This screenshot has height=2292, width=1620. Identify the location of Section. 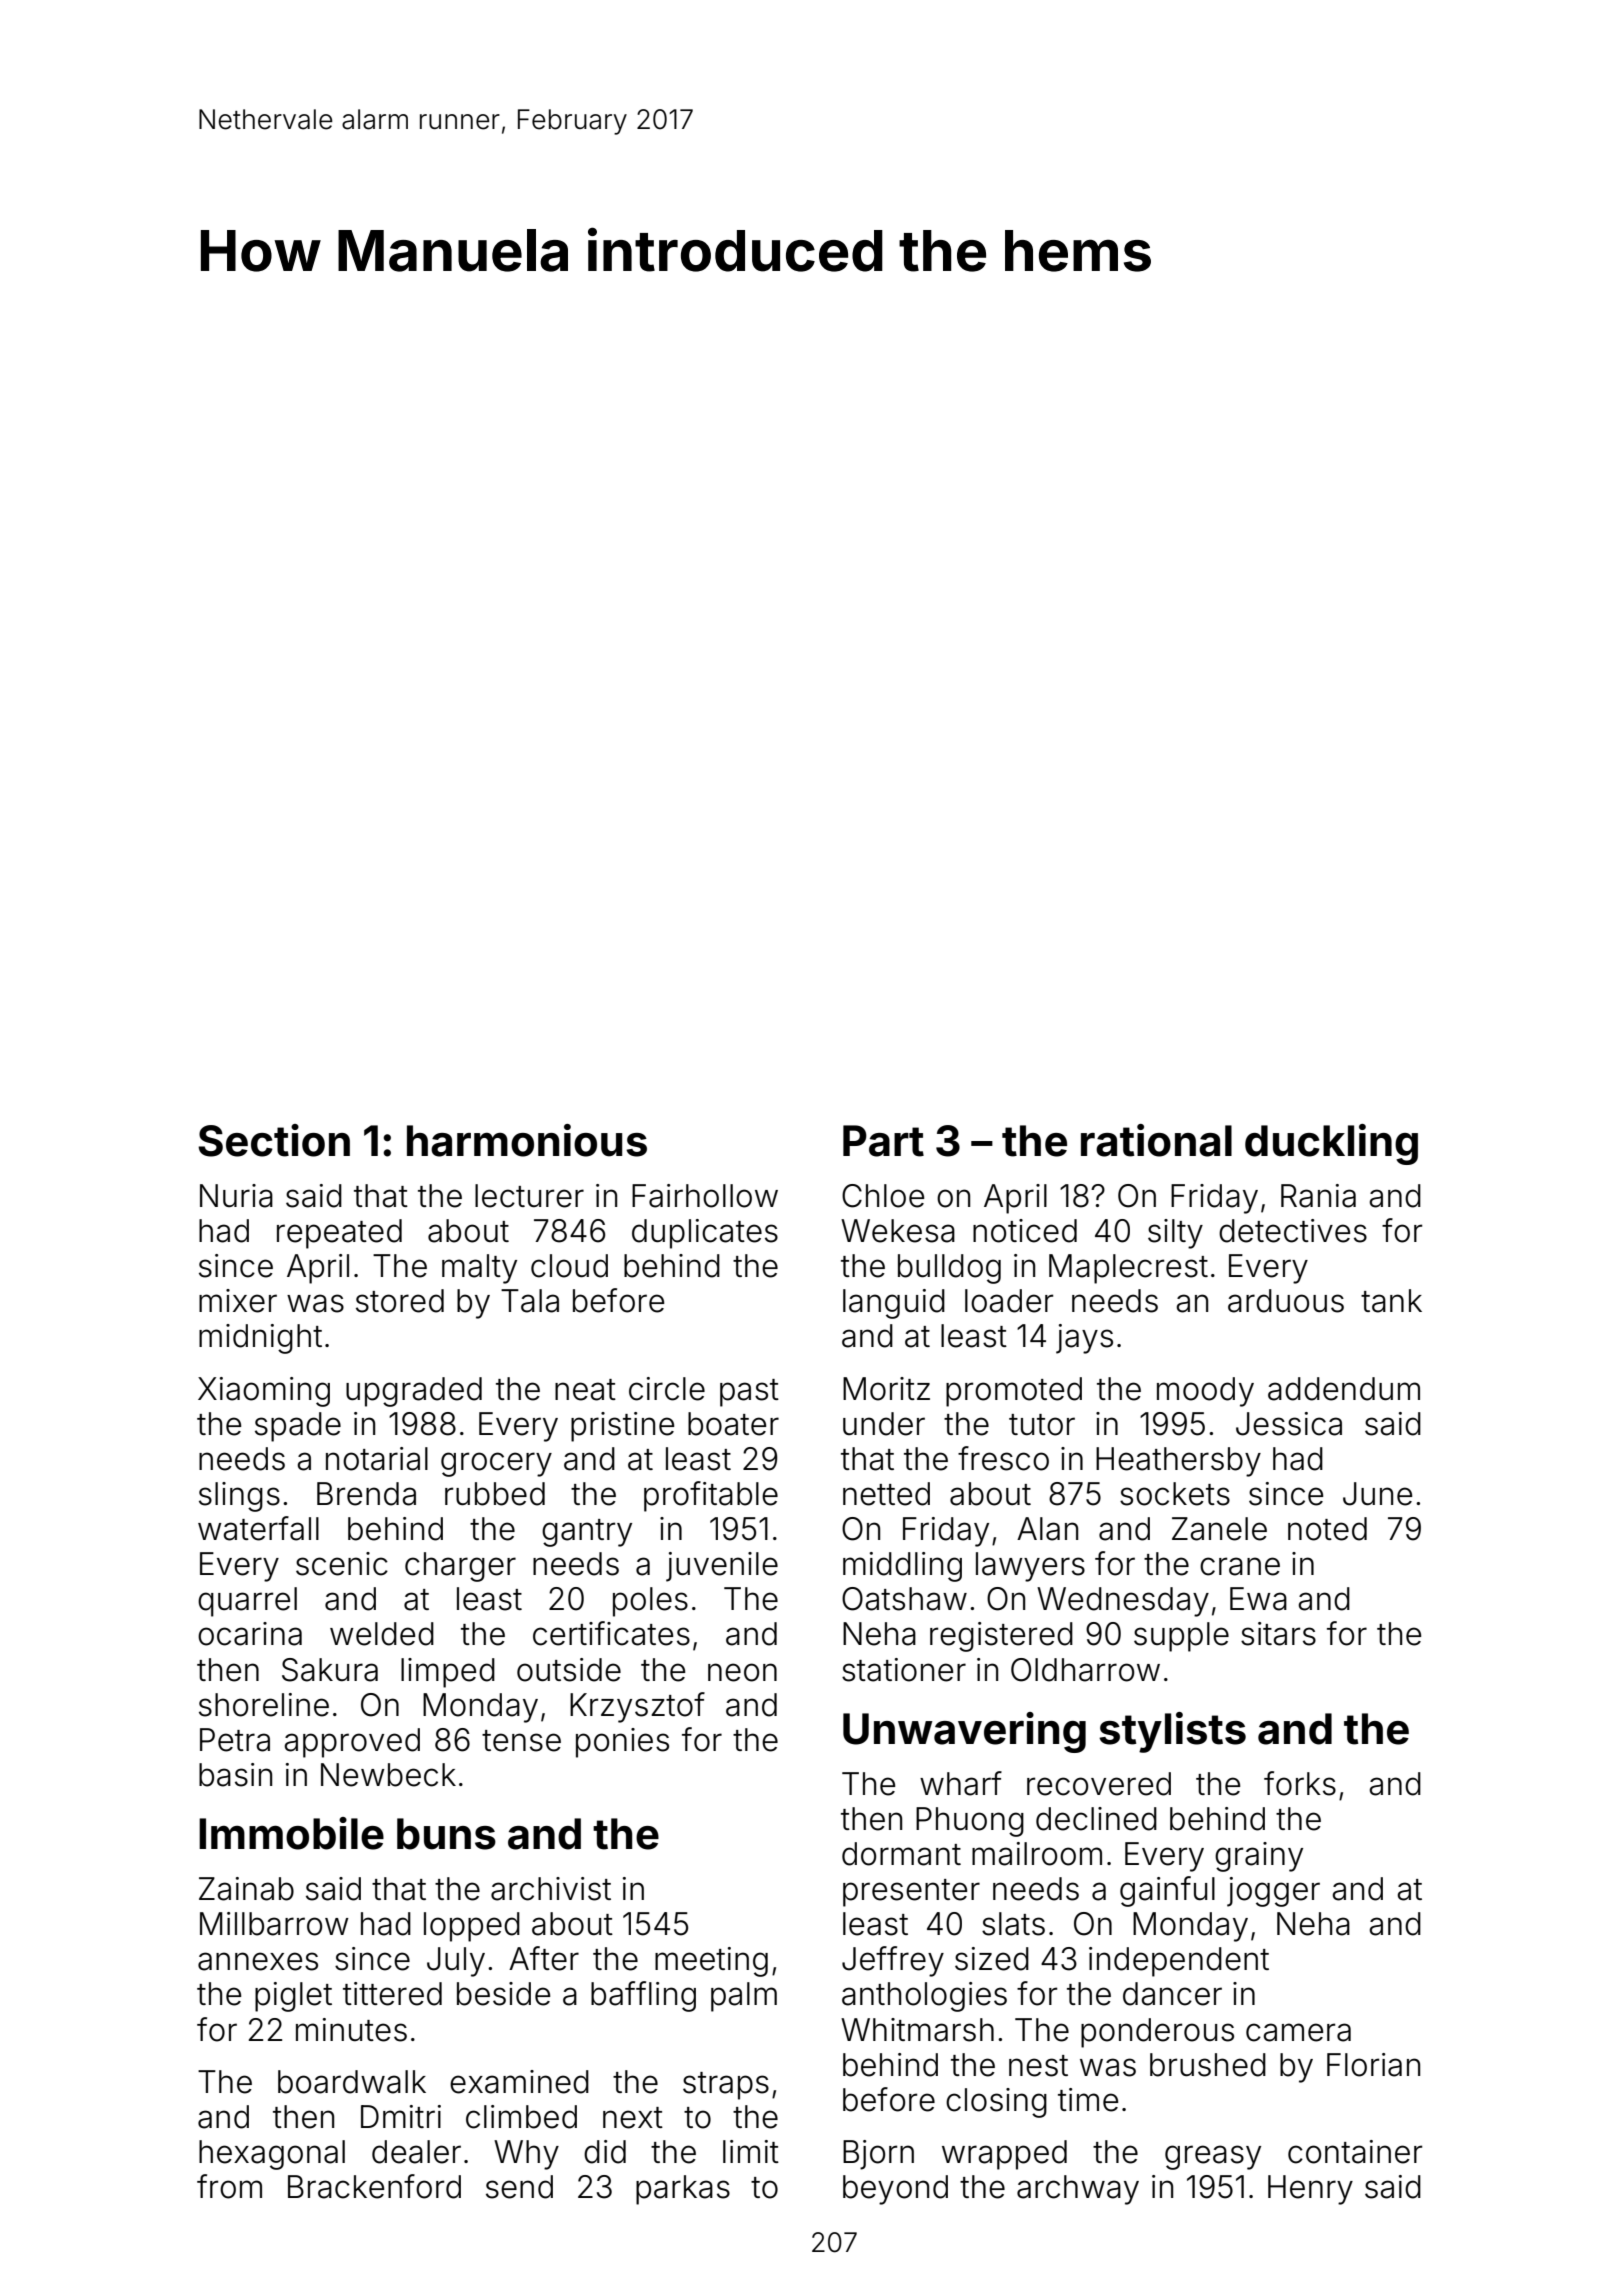
(274, 1140).
